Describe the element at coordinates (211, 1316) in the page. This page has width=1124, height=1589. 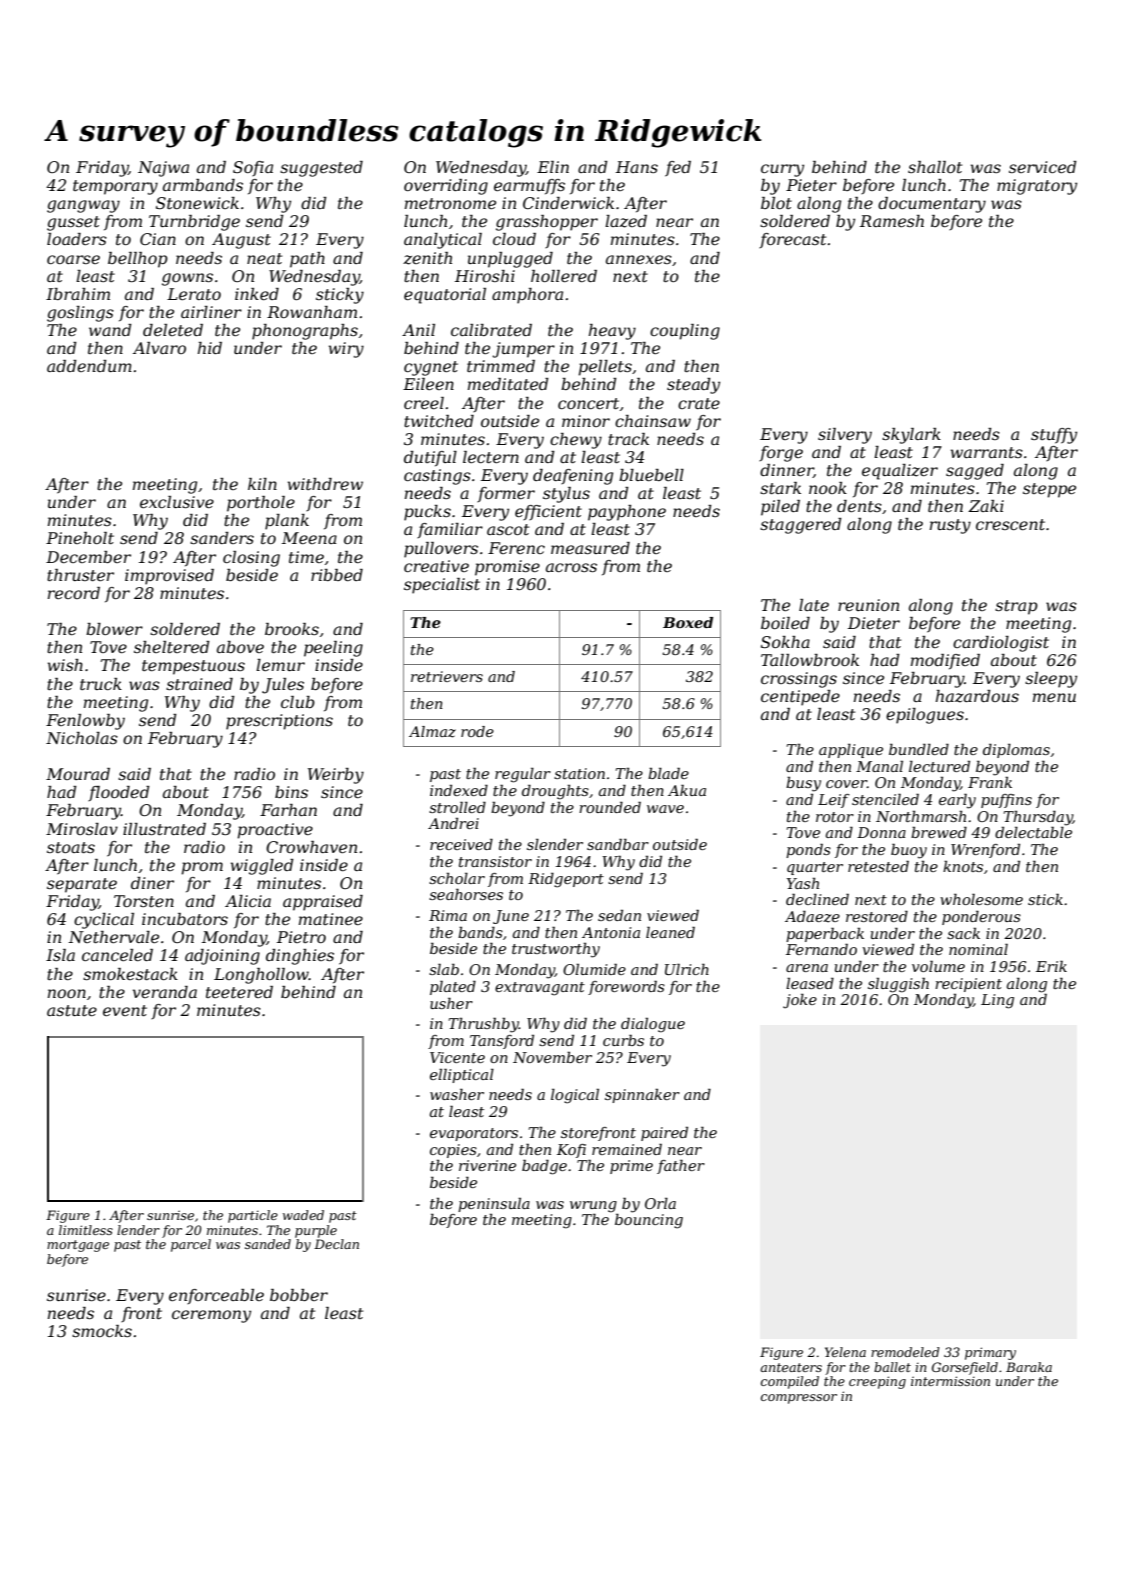
I see `ceremony` at that location.
